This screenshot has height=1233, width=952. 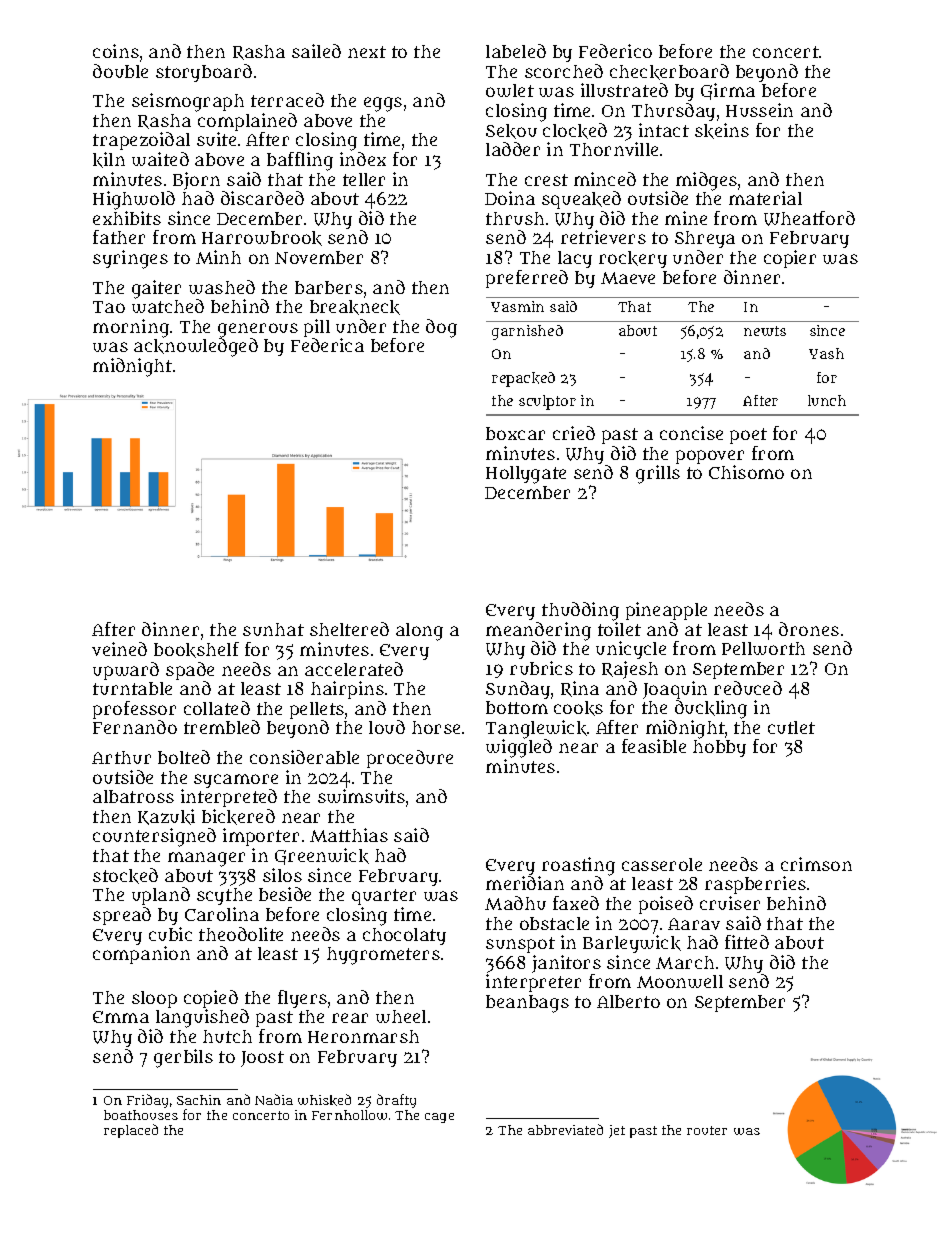 I want to click on copied, so click(x=211, y=999).
